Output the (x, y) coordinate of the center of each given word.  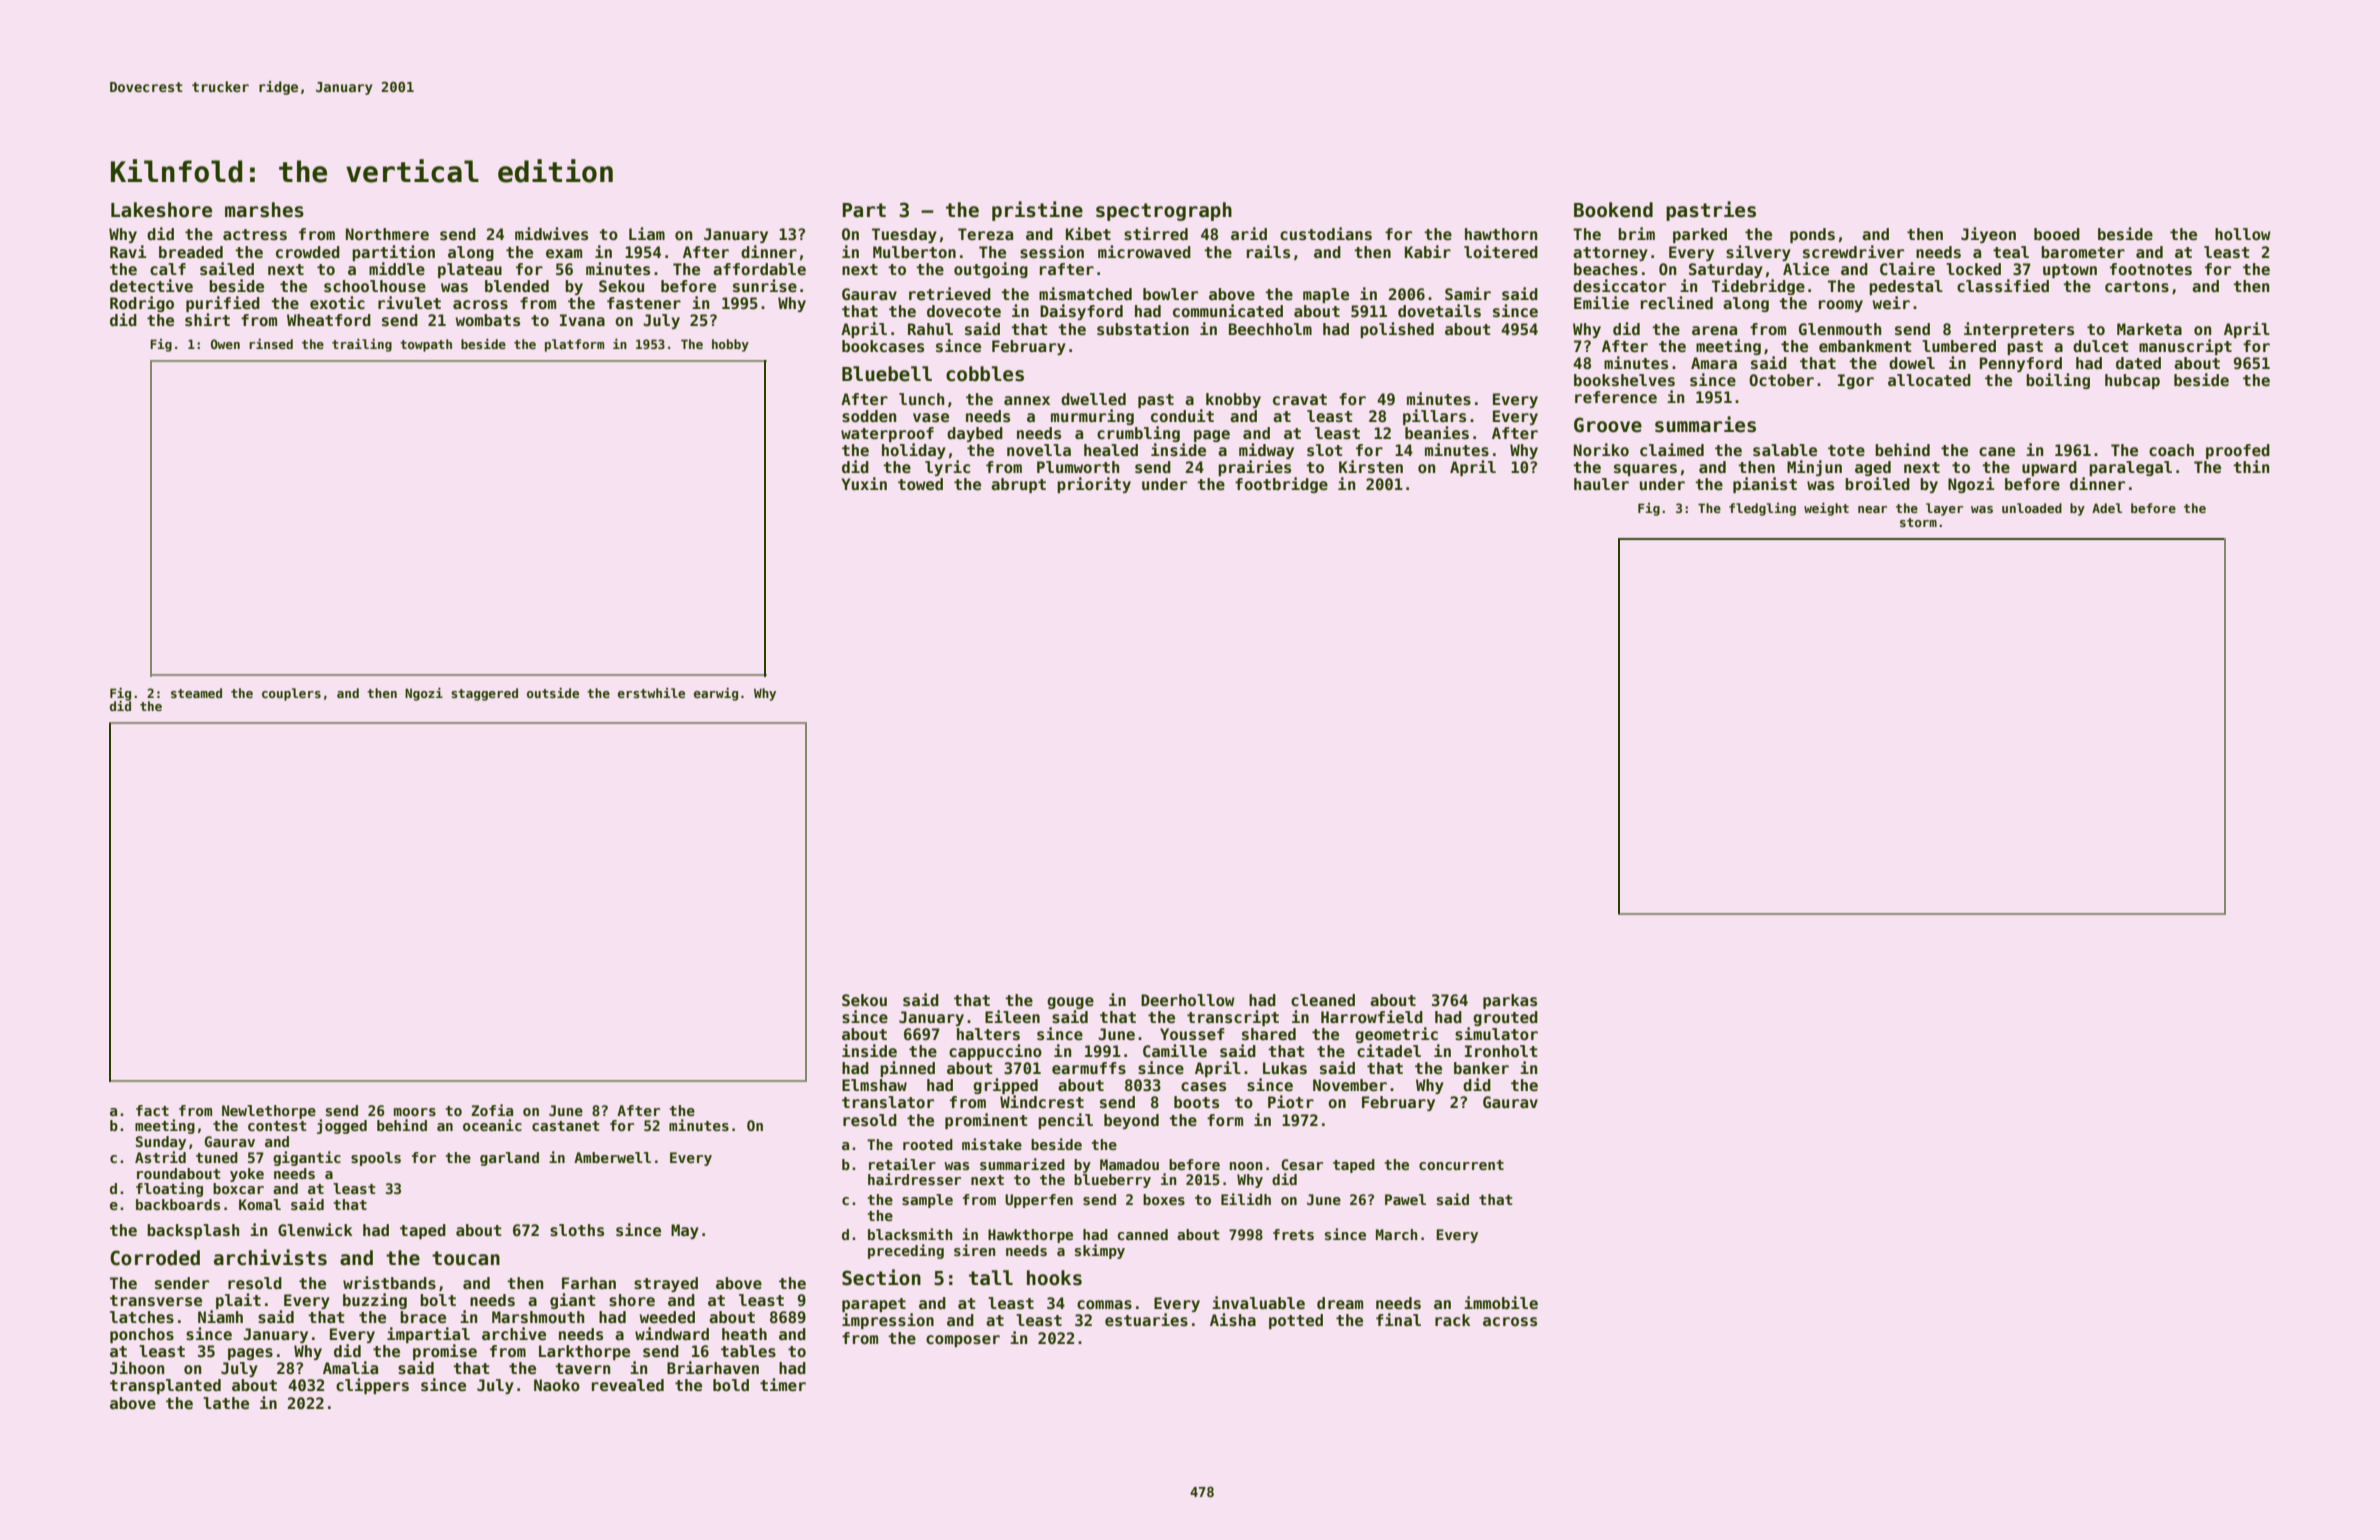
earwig (716, 694)
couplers (291, 694)
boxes (1164, 1199)
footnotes (2151, 269)
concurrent (1461, 1165)
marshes (264, 210)
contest (277, 1126)
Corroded (155, 1258)
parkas (1510, 1001)
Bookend (1613, 210)
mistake (992, 1144)
